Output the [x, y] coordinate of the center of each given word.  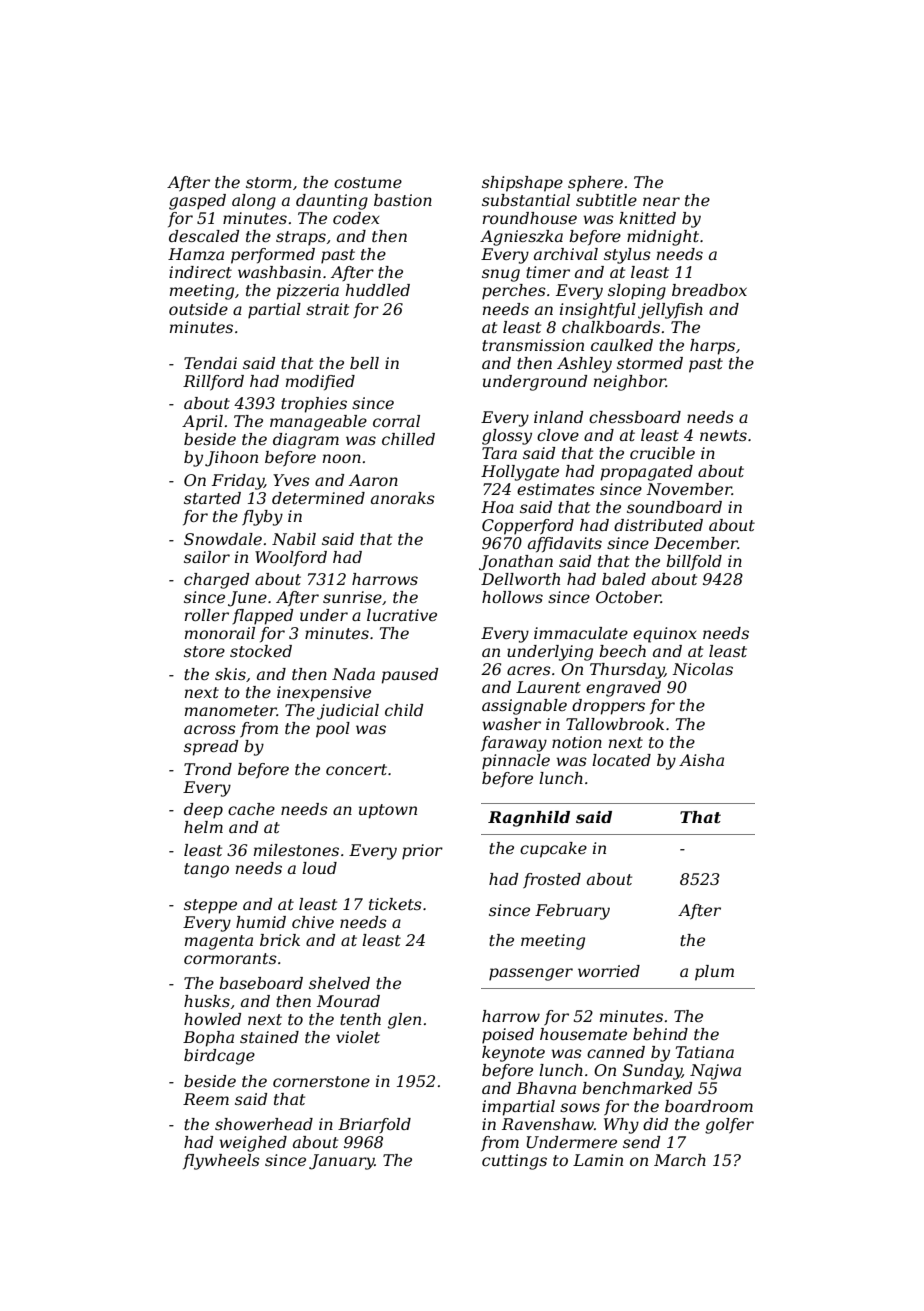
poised [508, 1036]
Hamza [196, 254]
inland [558, 417]
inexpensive [324, 694]
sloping [637, 292]
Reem [206, 1099]
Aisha [701, 760]
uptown [388, 811]
